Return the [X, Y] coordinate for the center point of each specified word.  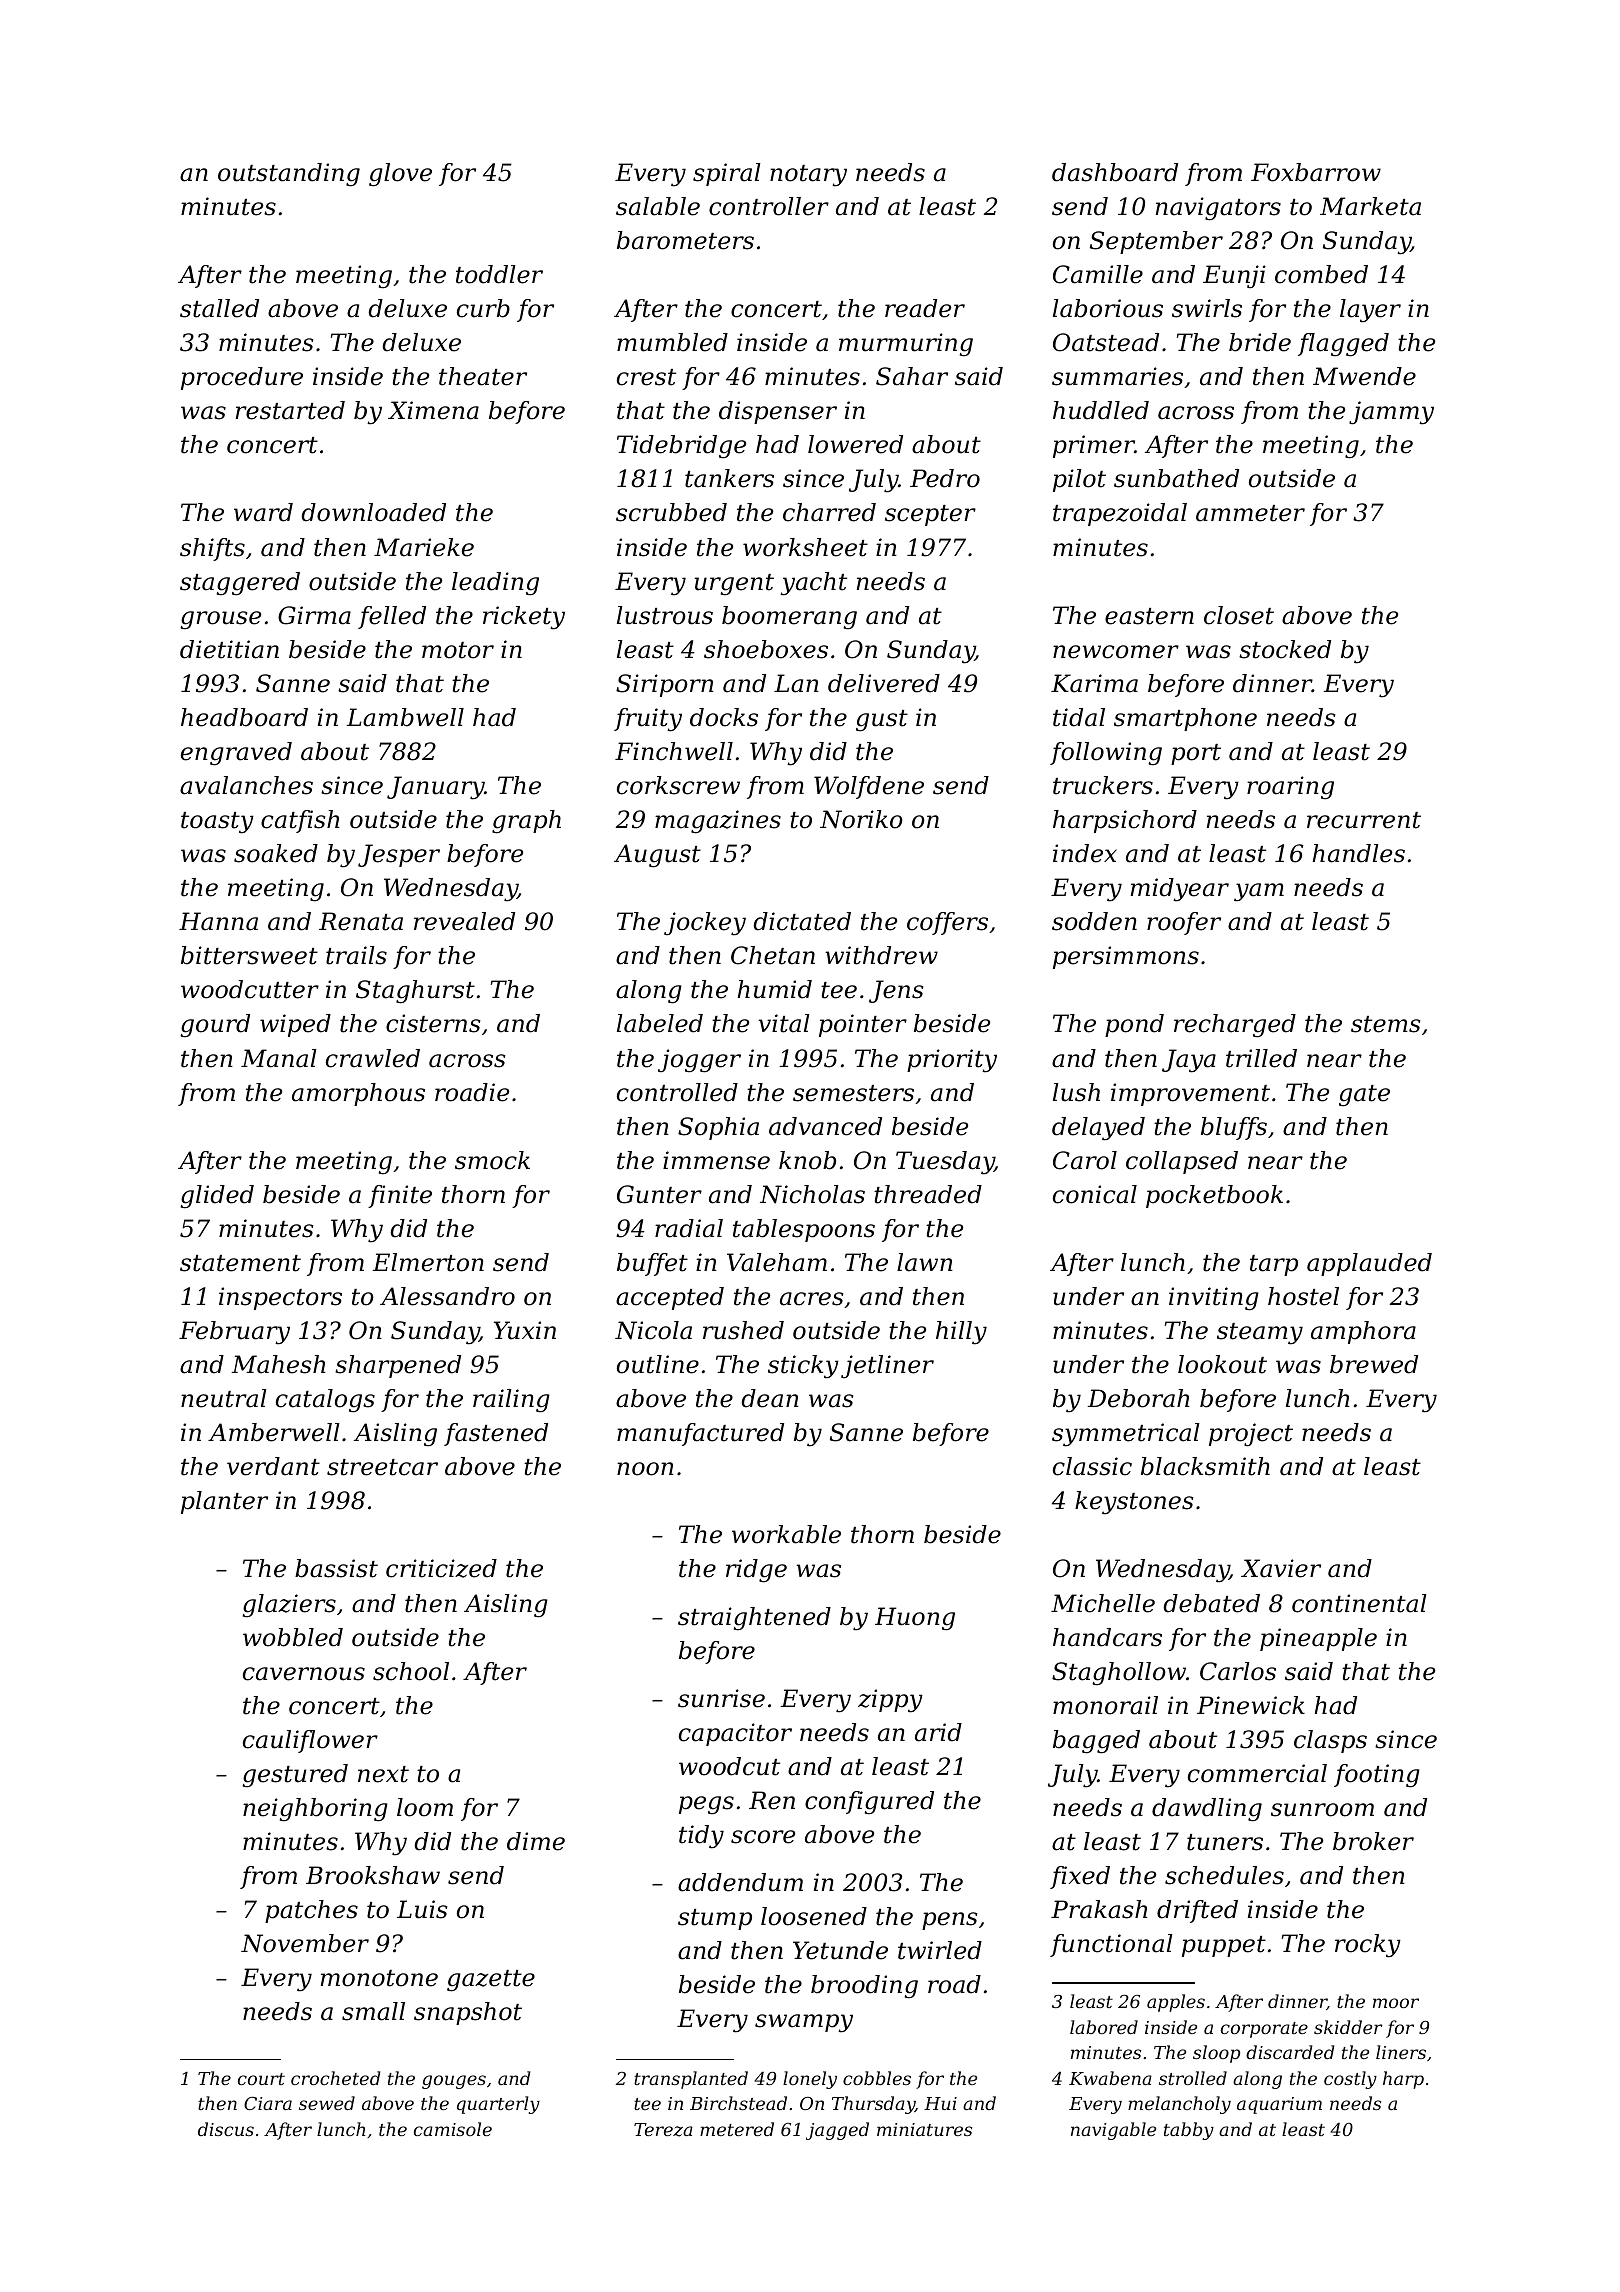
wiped [295, 1025]
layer [1370, 311]
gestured [295, 1775]
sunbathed [1176, 478]
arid [938, 1732]
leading [495, 584]
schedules [1224, 1875]
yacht [813, 584]
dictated [802, 921]
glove [400, 175]
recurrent [1364, 820]
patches [311, 1911]
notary [808, 176]
